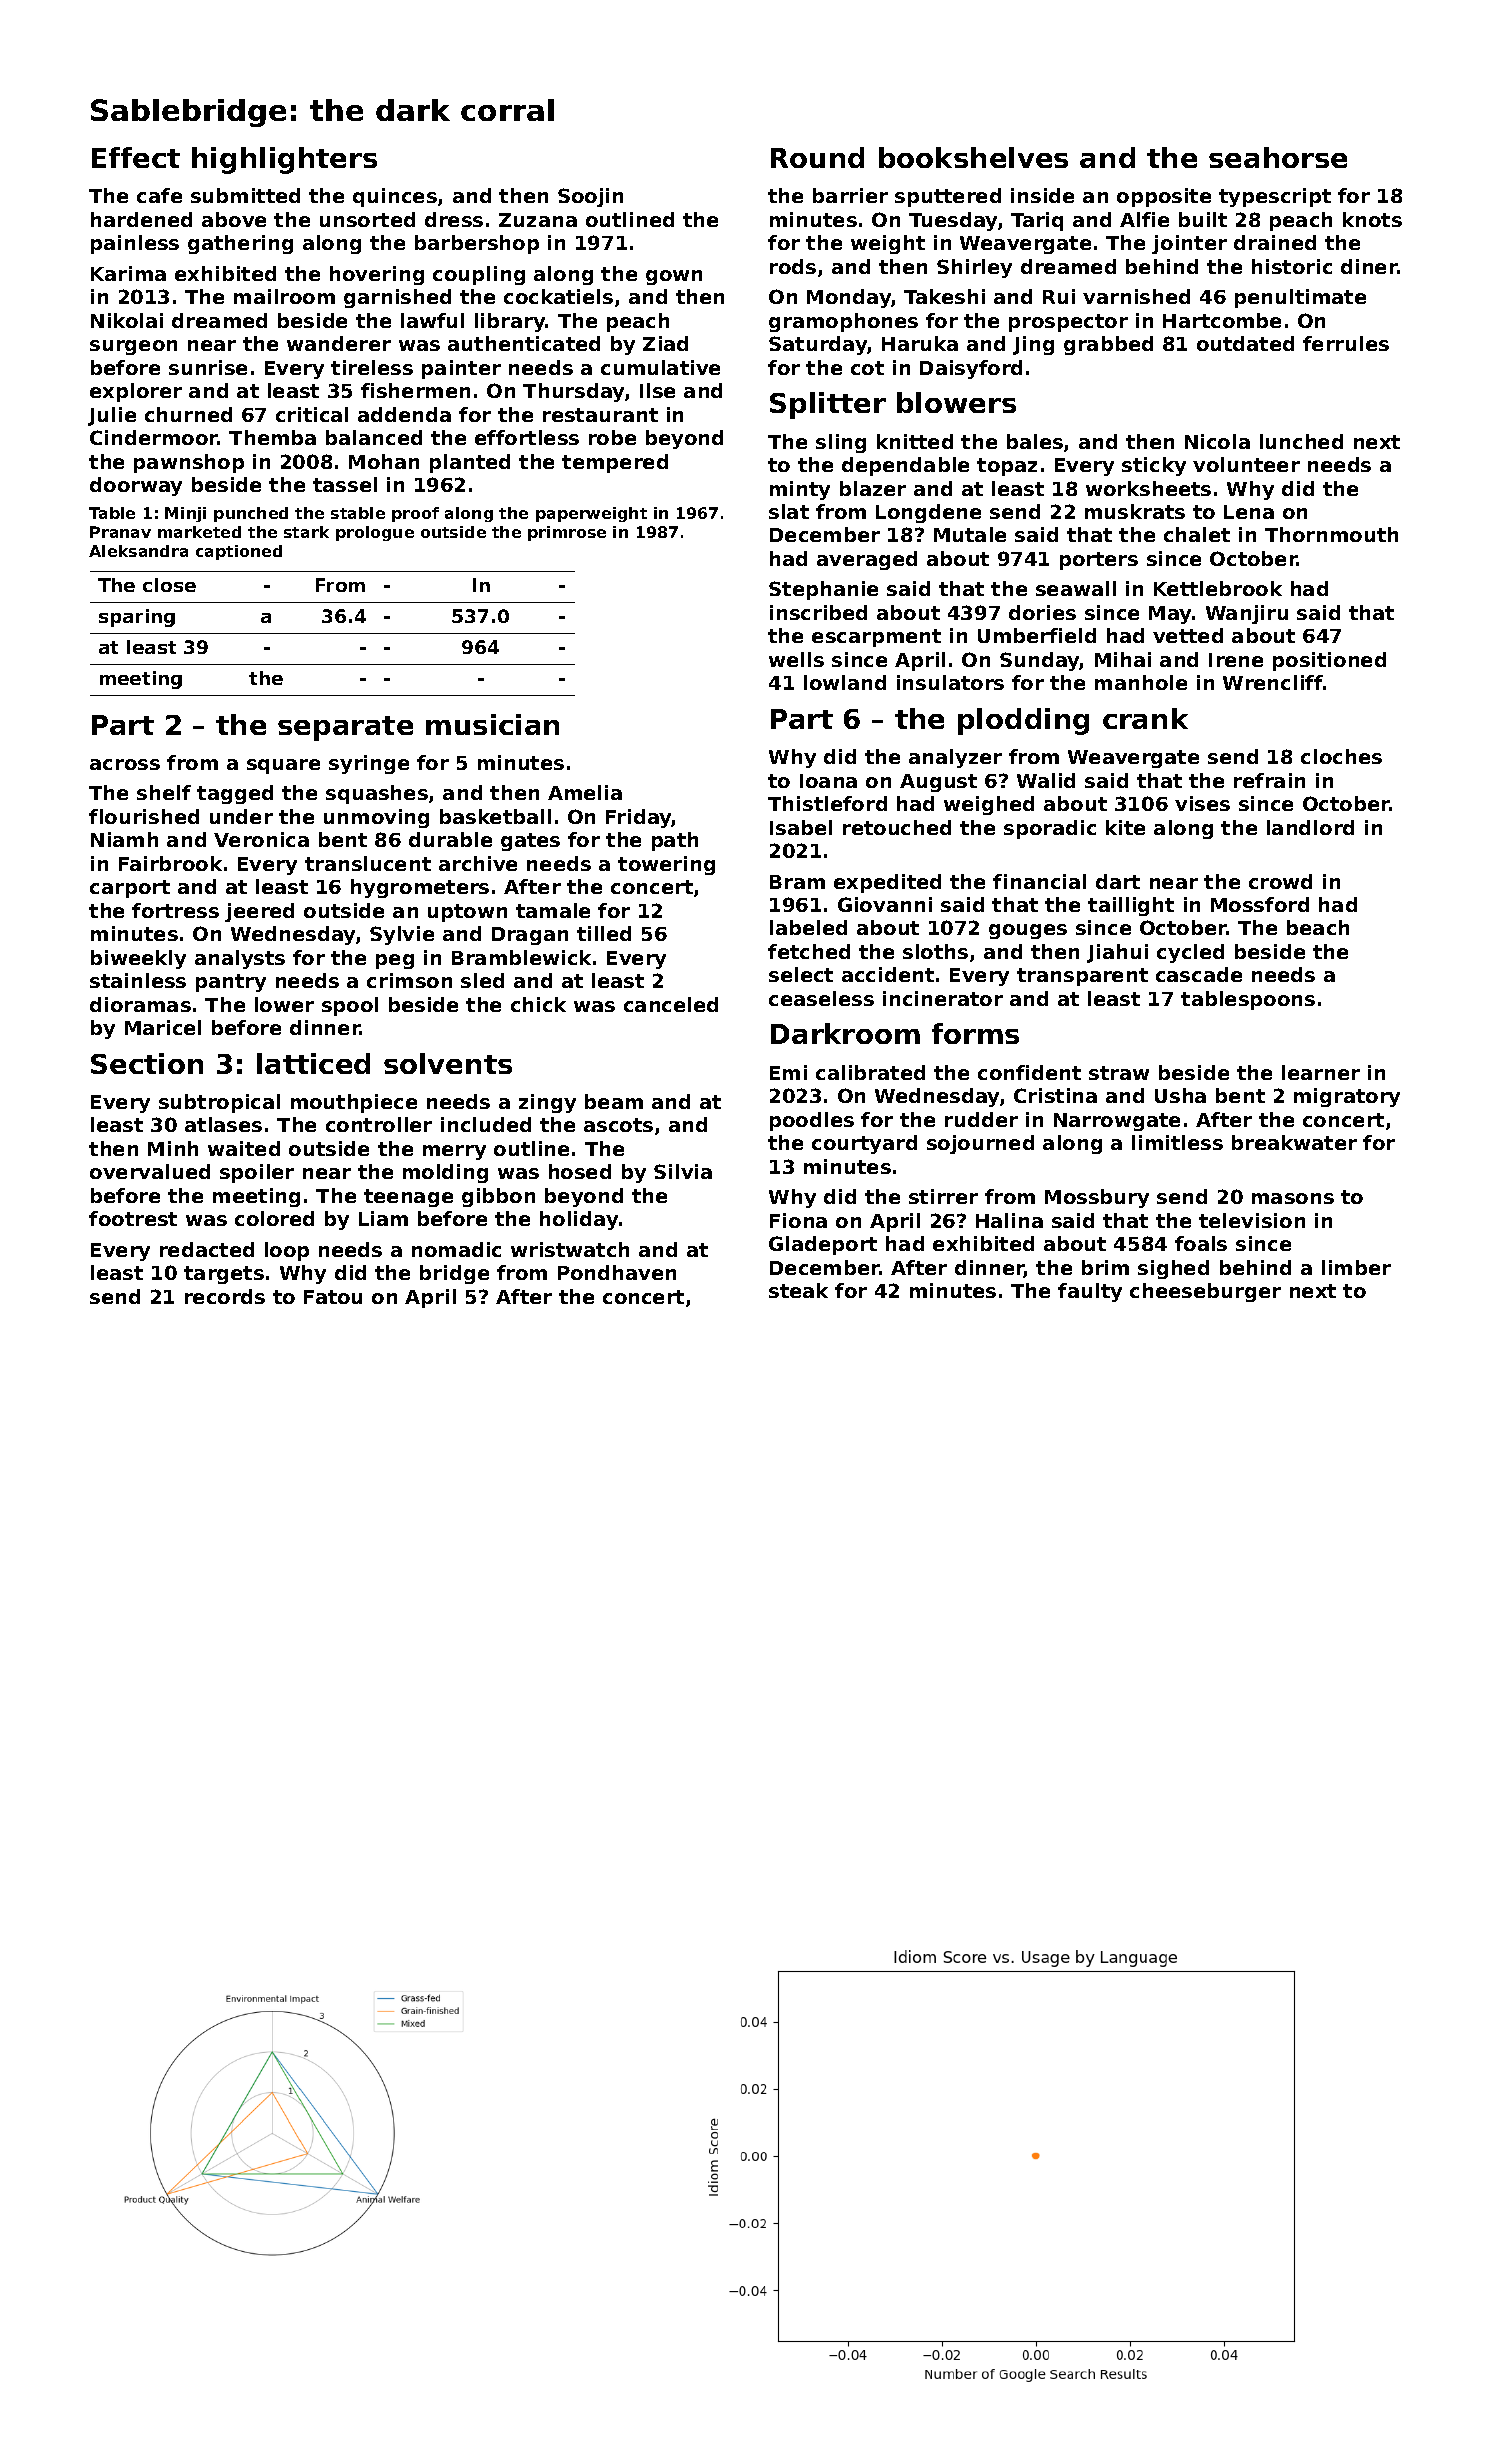 This screenshot has height=2464, width=1496. What do you see at coordinates (1119, 1073) in the screenshot?
I see `straw` at bounding box center [1119, 1073].
